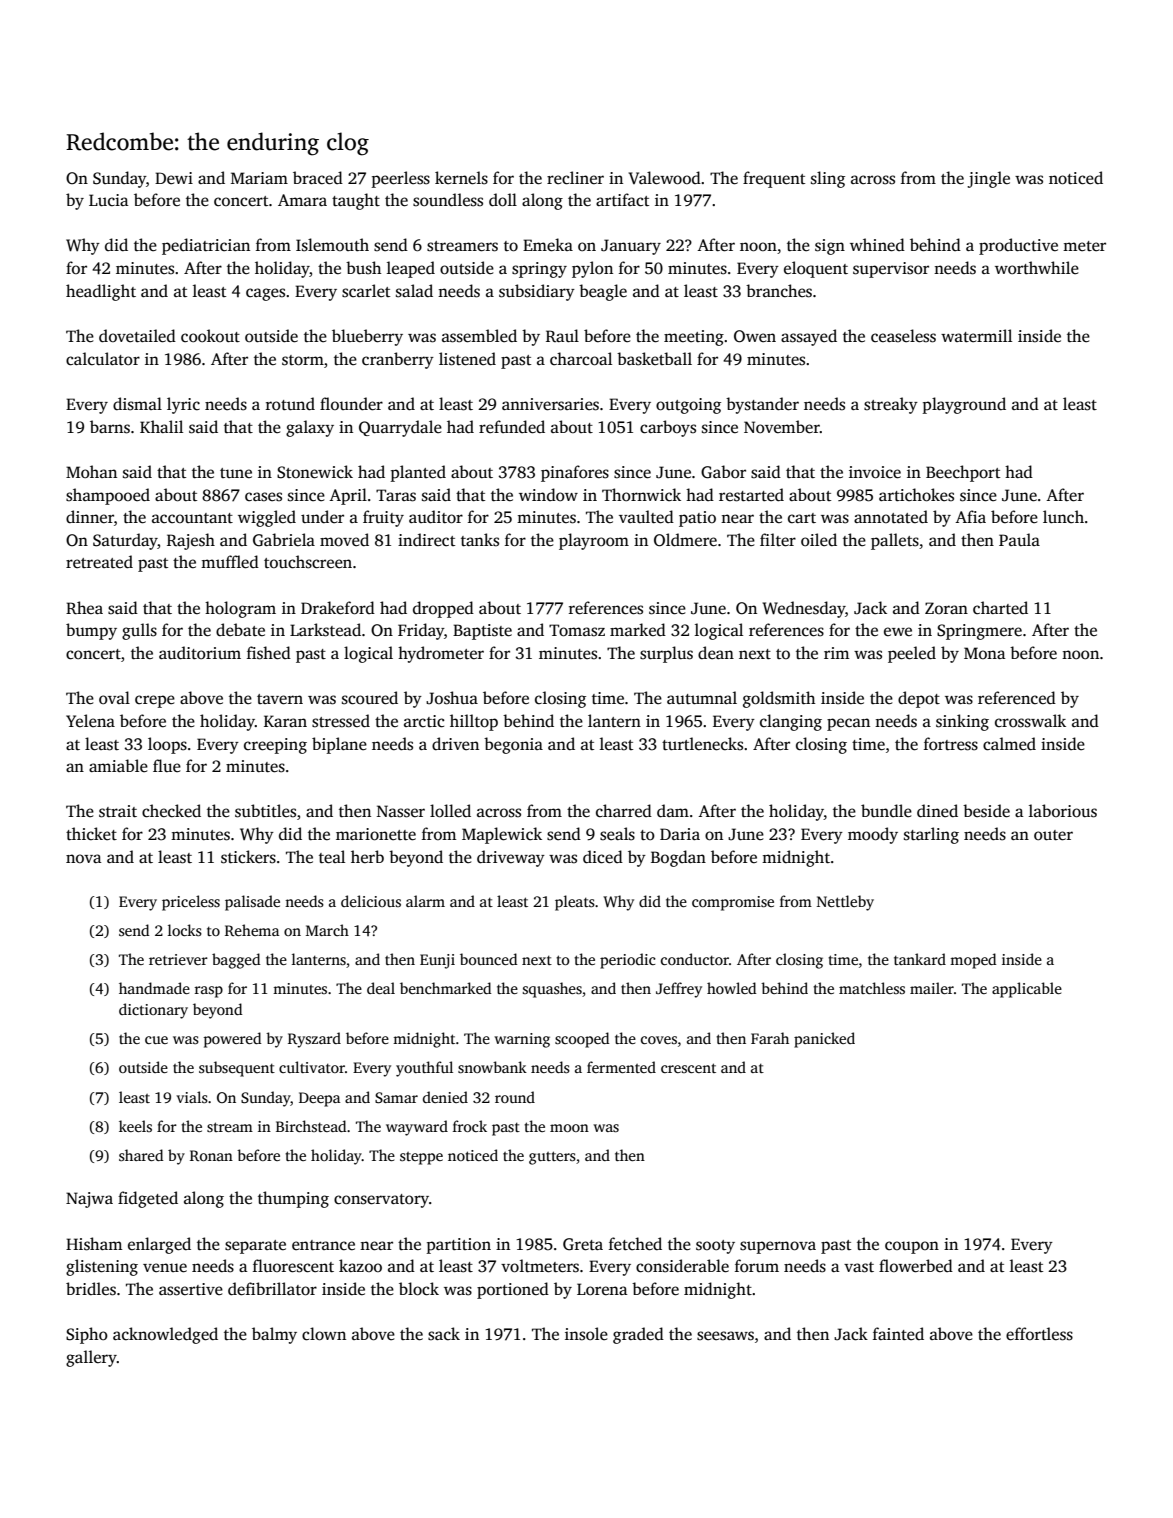 The height and width of the image is (1518, 1173). Describe the element at coordinates (963, 473) in the image. I see `Beechport` at that location.
